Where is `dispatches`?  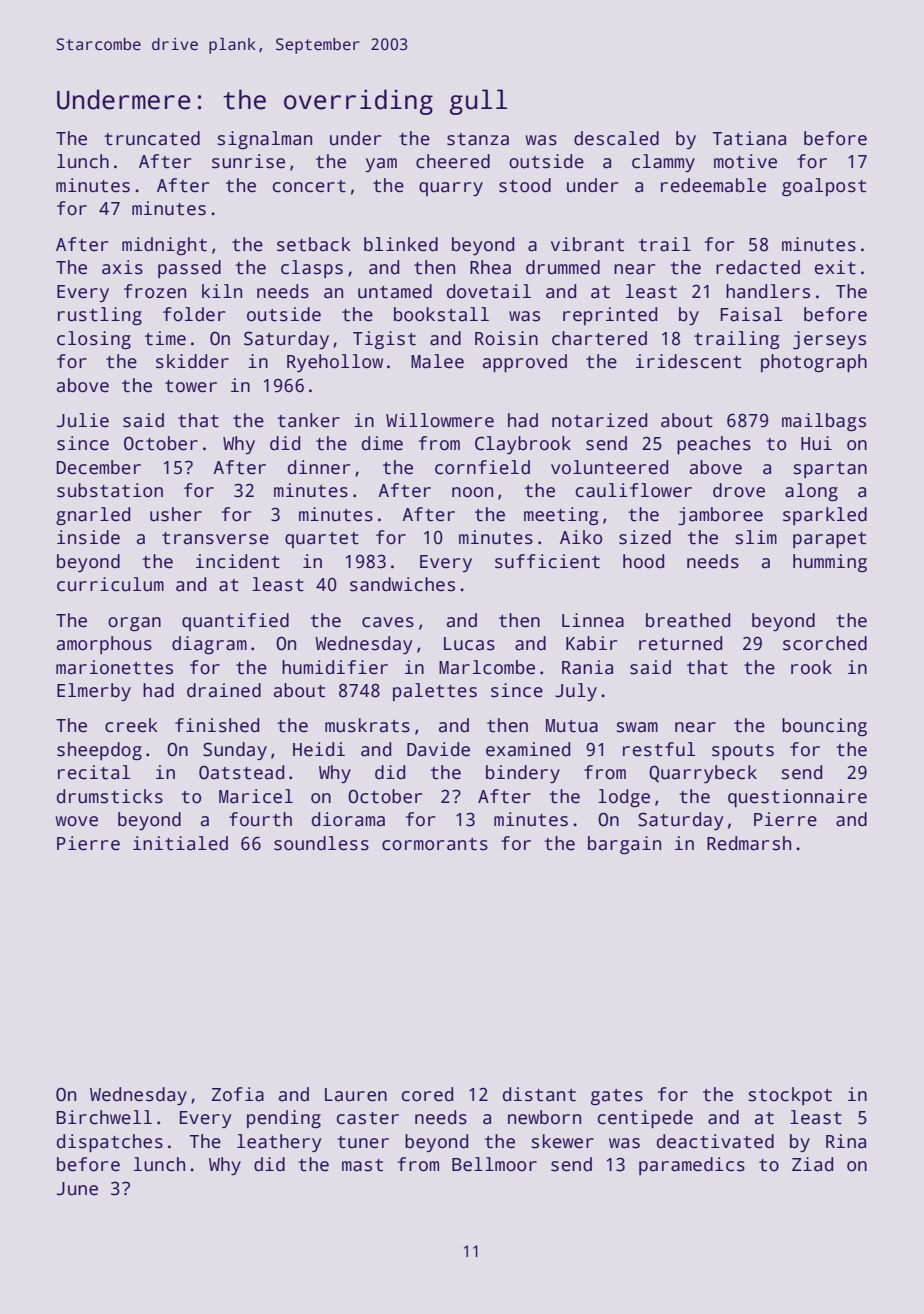 dispatches is located at coordinates (110, 1143).
